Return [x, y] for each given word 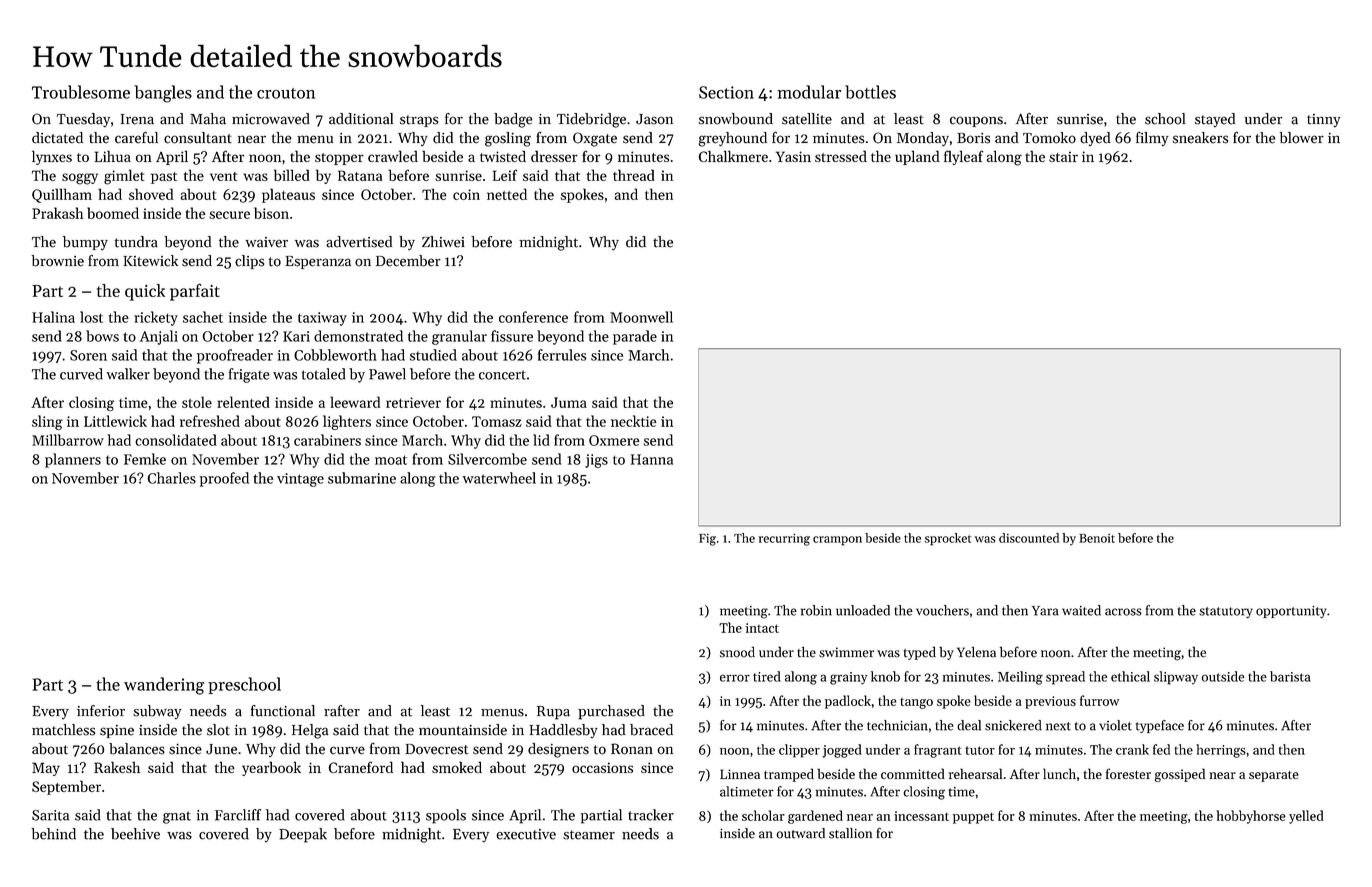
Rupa [553, 713]
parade [635, 337]
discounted [1029, 538]
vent [223, 176]
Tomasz [497, 421]
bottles [870, 92]
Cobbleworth [335, 355]
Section [726, 92]
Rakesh [117, 767]
